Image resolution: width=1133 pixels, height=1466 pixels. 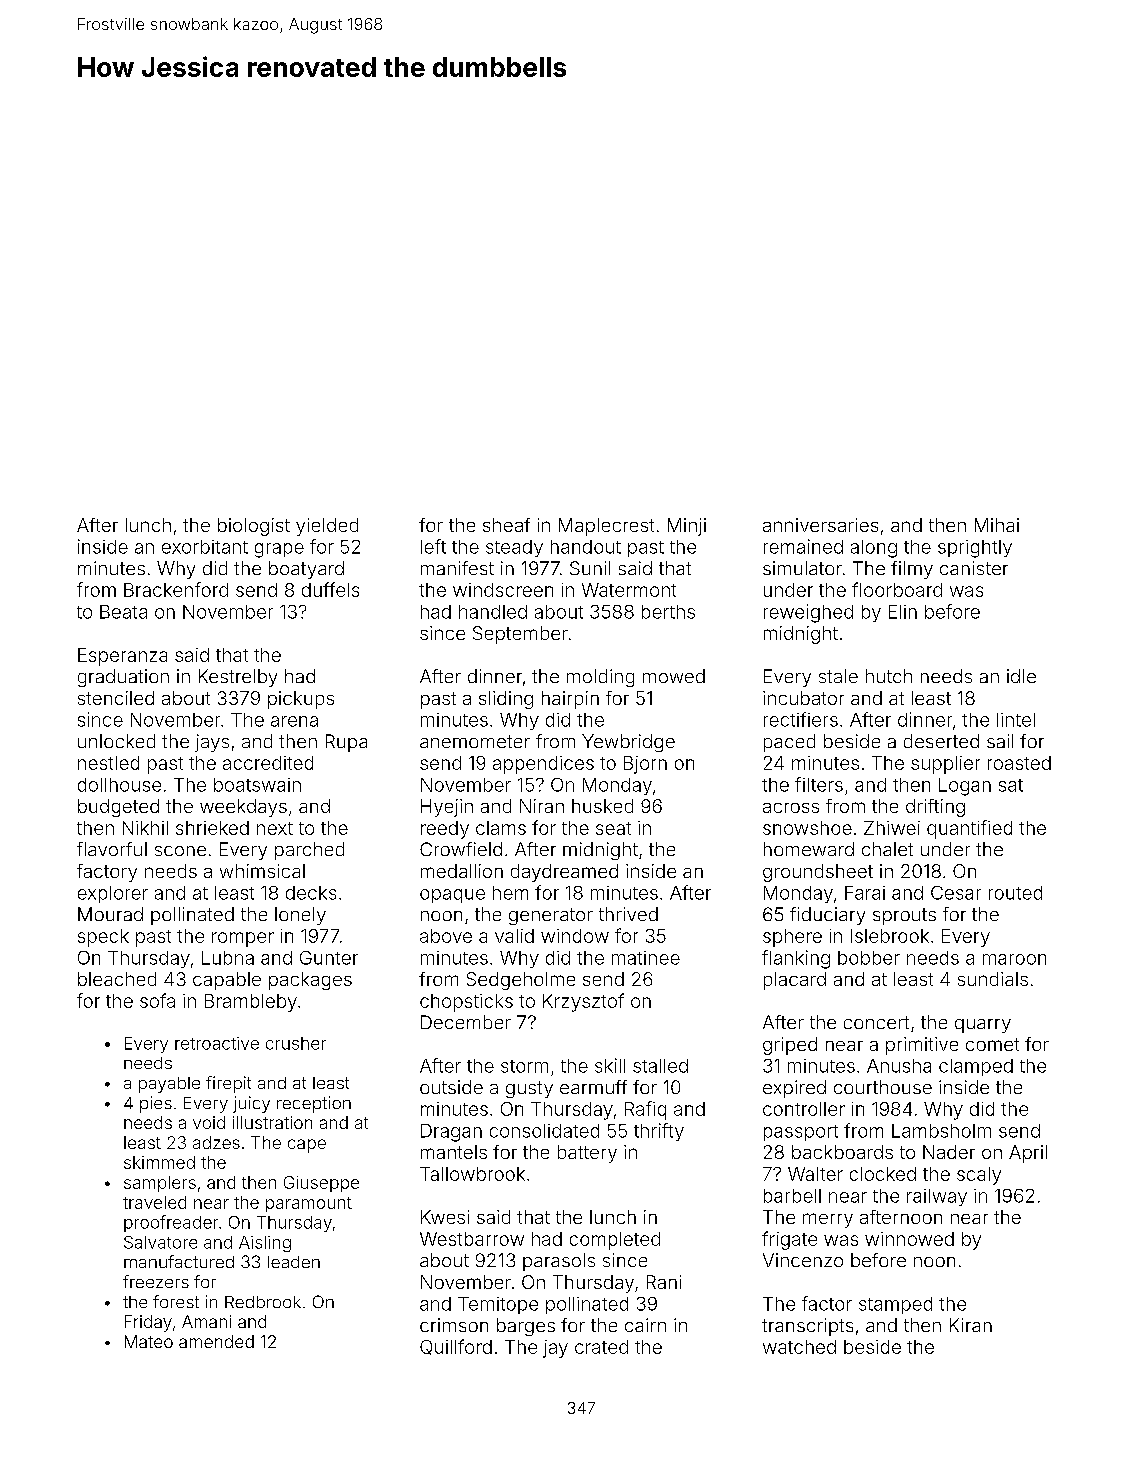 I want to click on freezers, so click(x=156, y=1281).
